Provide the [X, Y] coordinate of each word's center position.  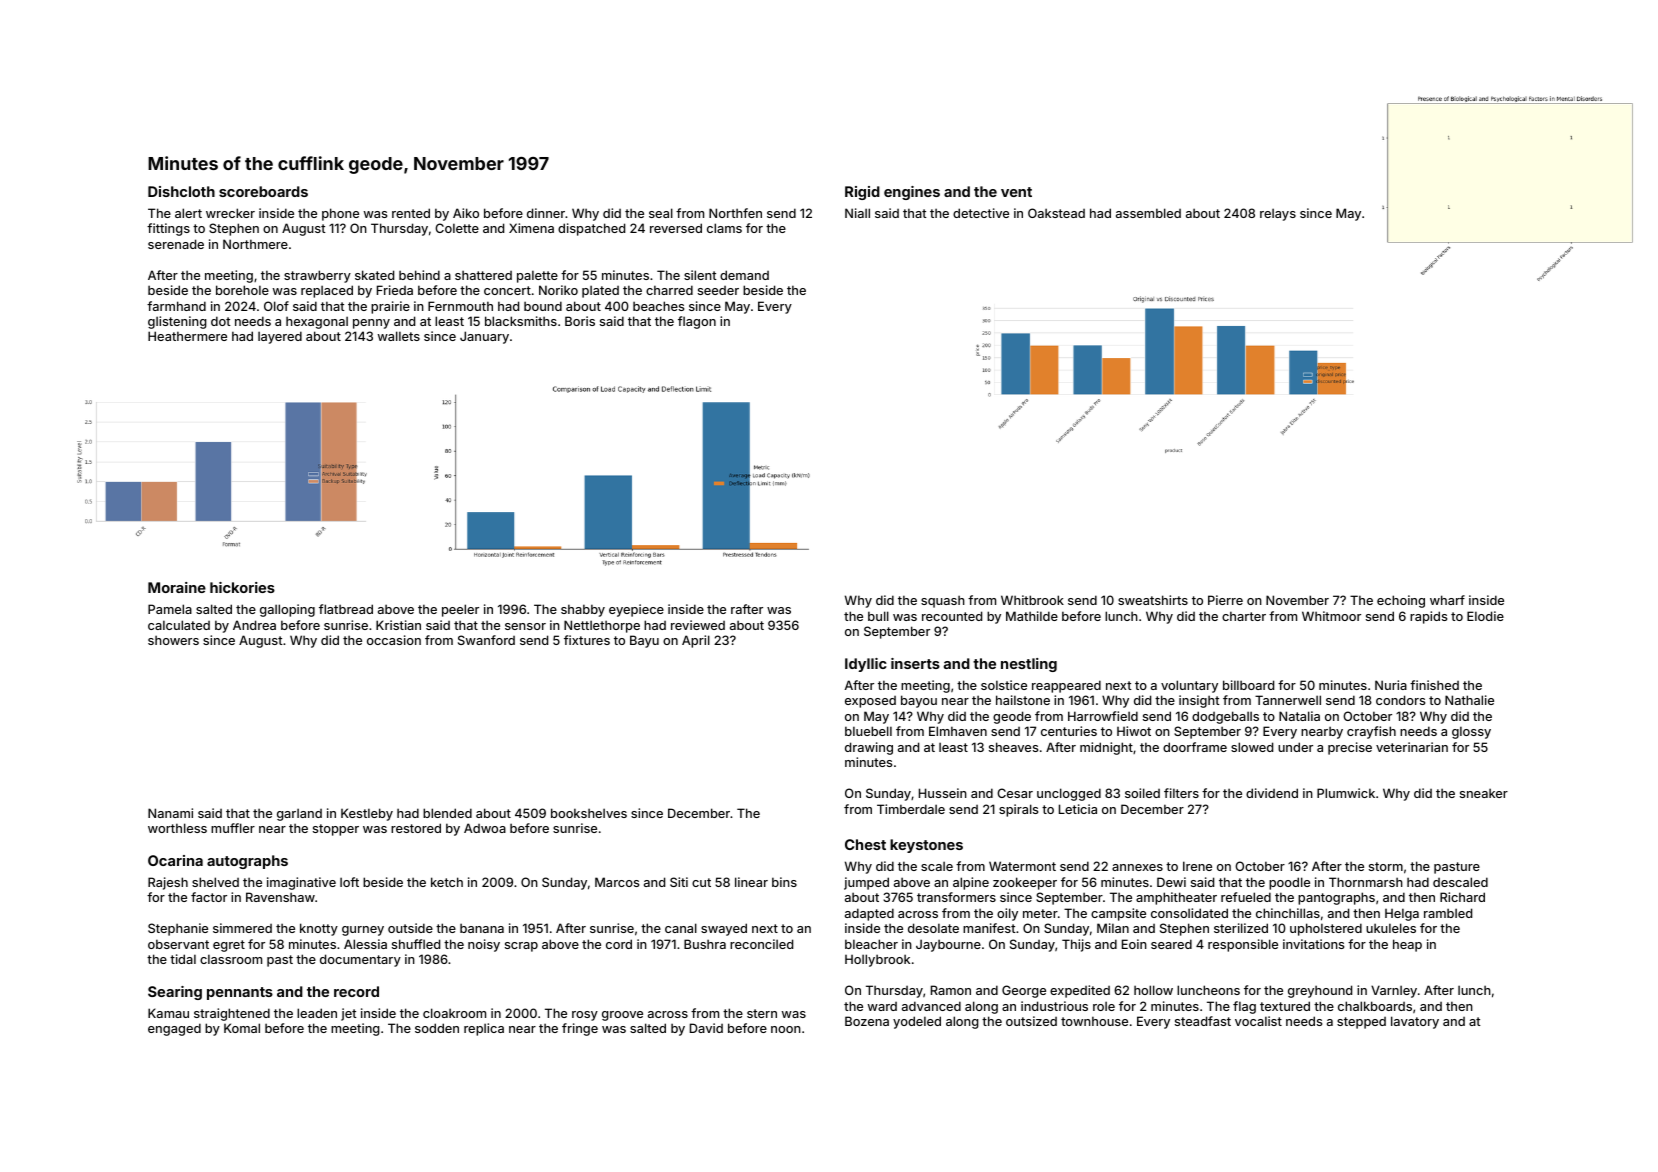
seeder [718, 290]
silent [700, 275]
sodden [437, 1028]
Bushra [705, 944]
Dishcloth [181, 191]
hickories [242, 587]
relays [1278, 214]
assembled [1148, 213]
